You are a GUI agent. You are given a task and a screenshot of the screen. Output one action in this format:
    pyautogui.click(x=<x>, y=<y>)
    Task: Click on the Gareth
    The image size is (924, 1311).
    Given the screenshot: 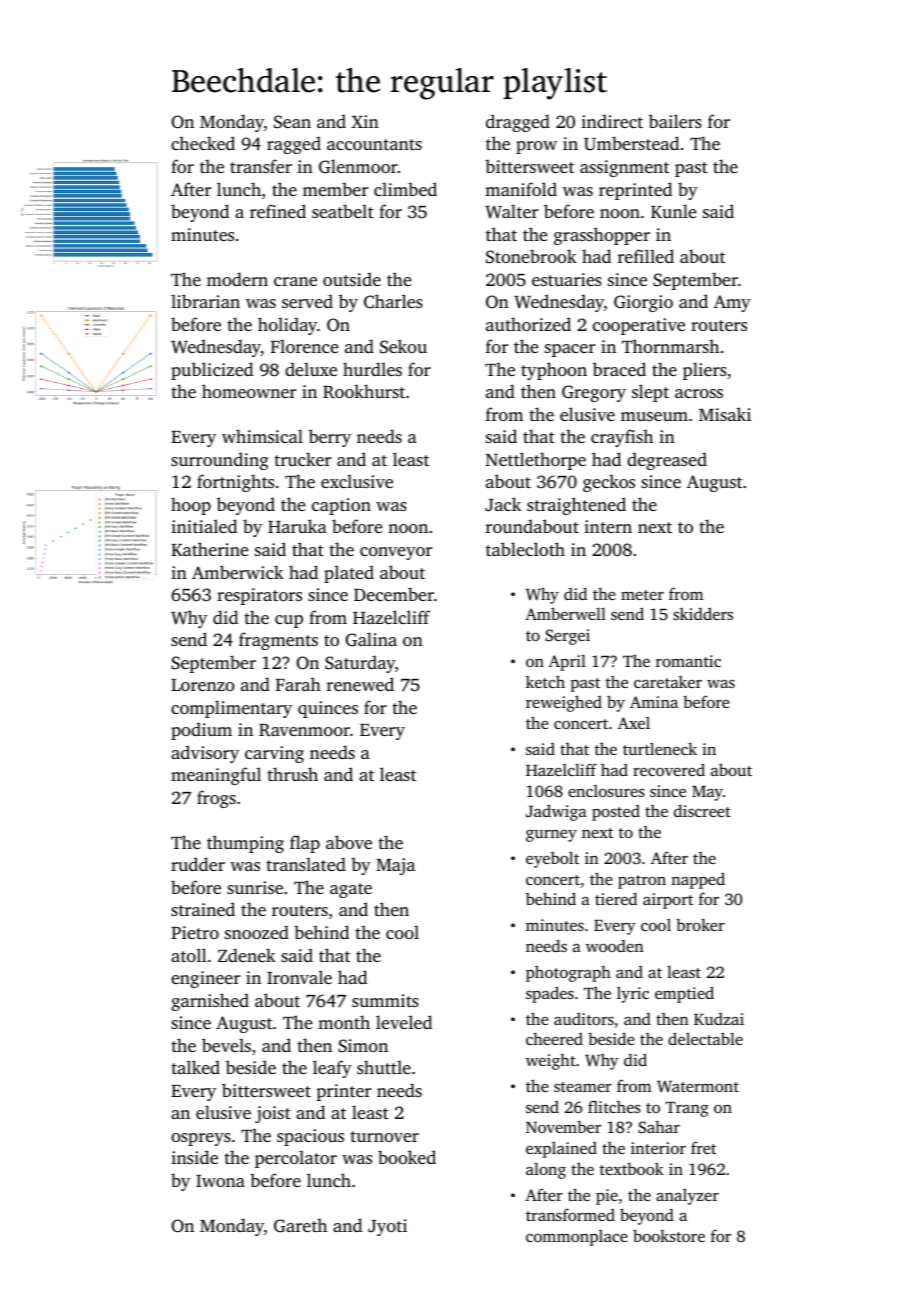 What is the action you would take?
    pyautogui.click(x=300, y=1225)
